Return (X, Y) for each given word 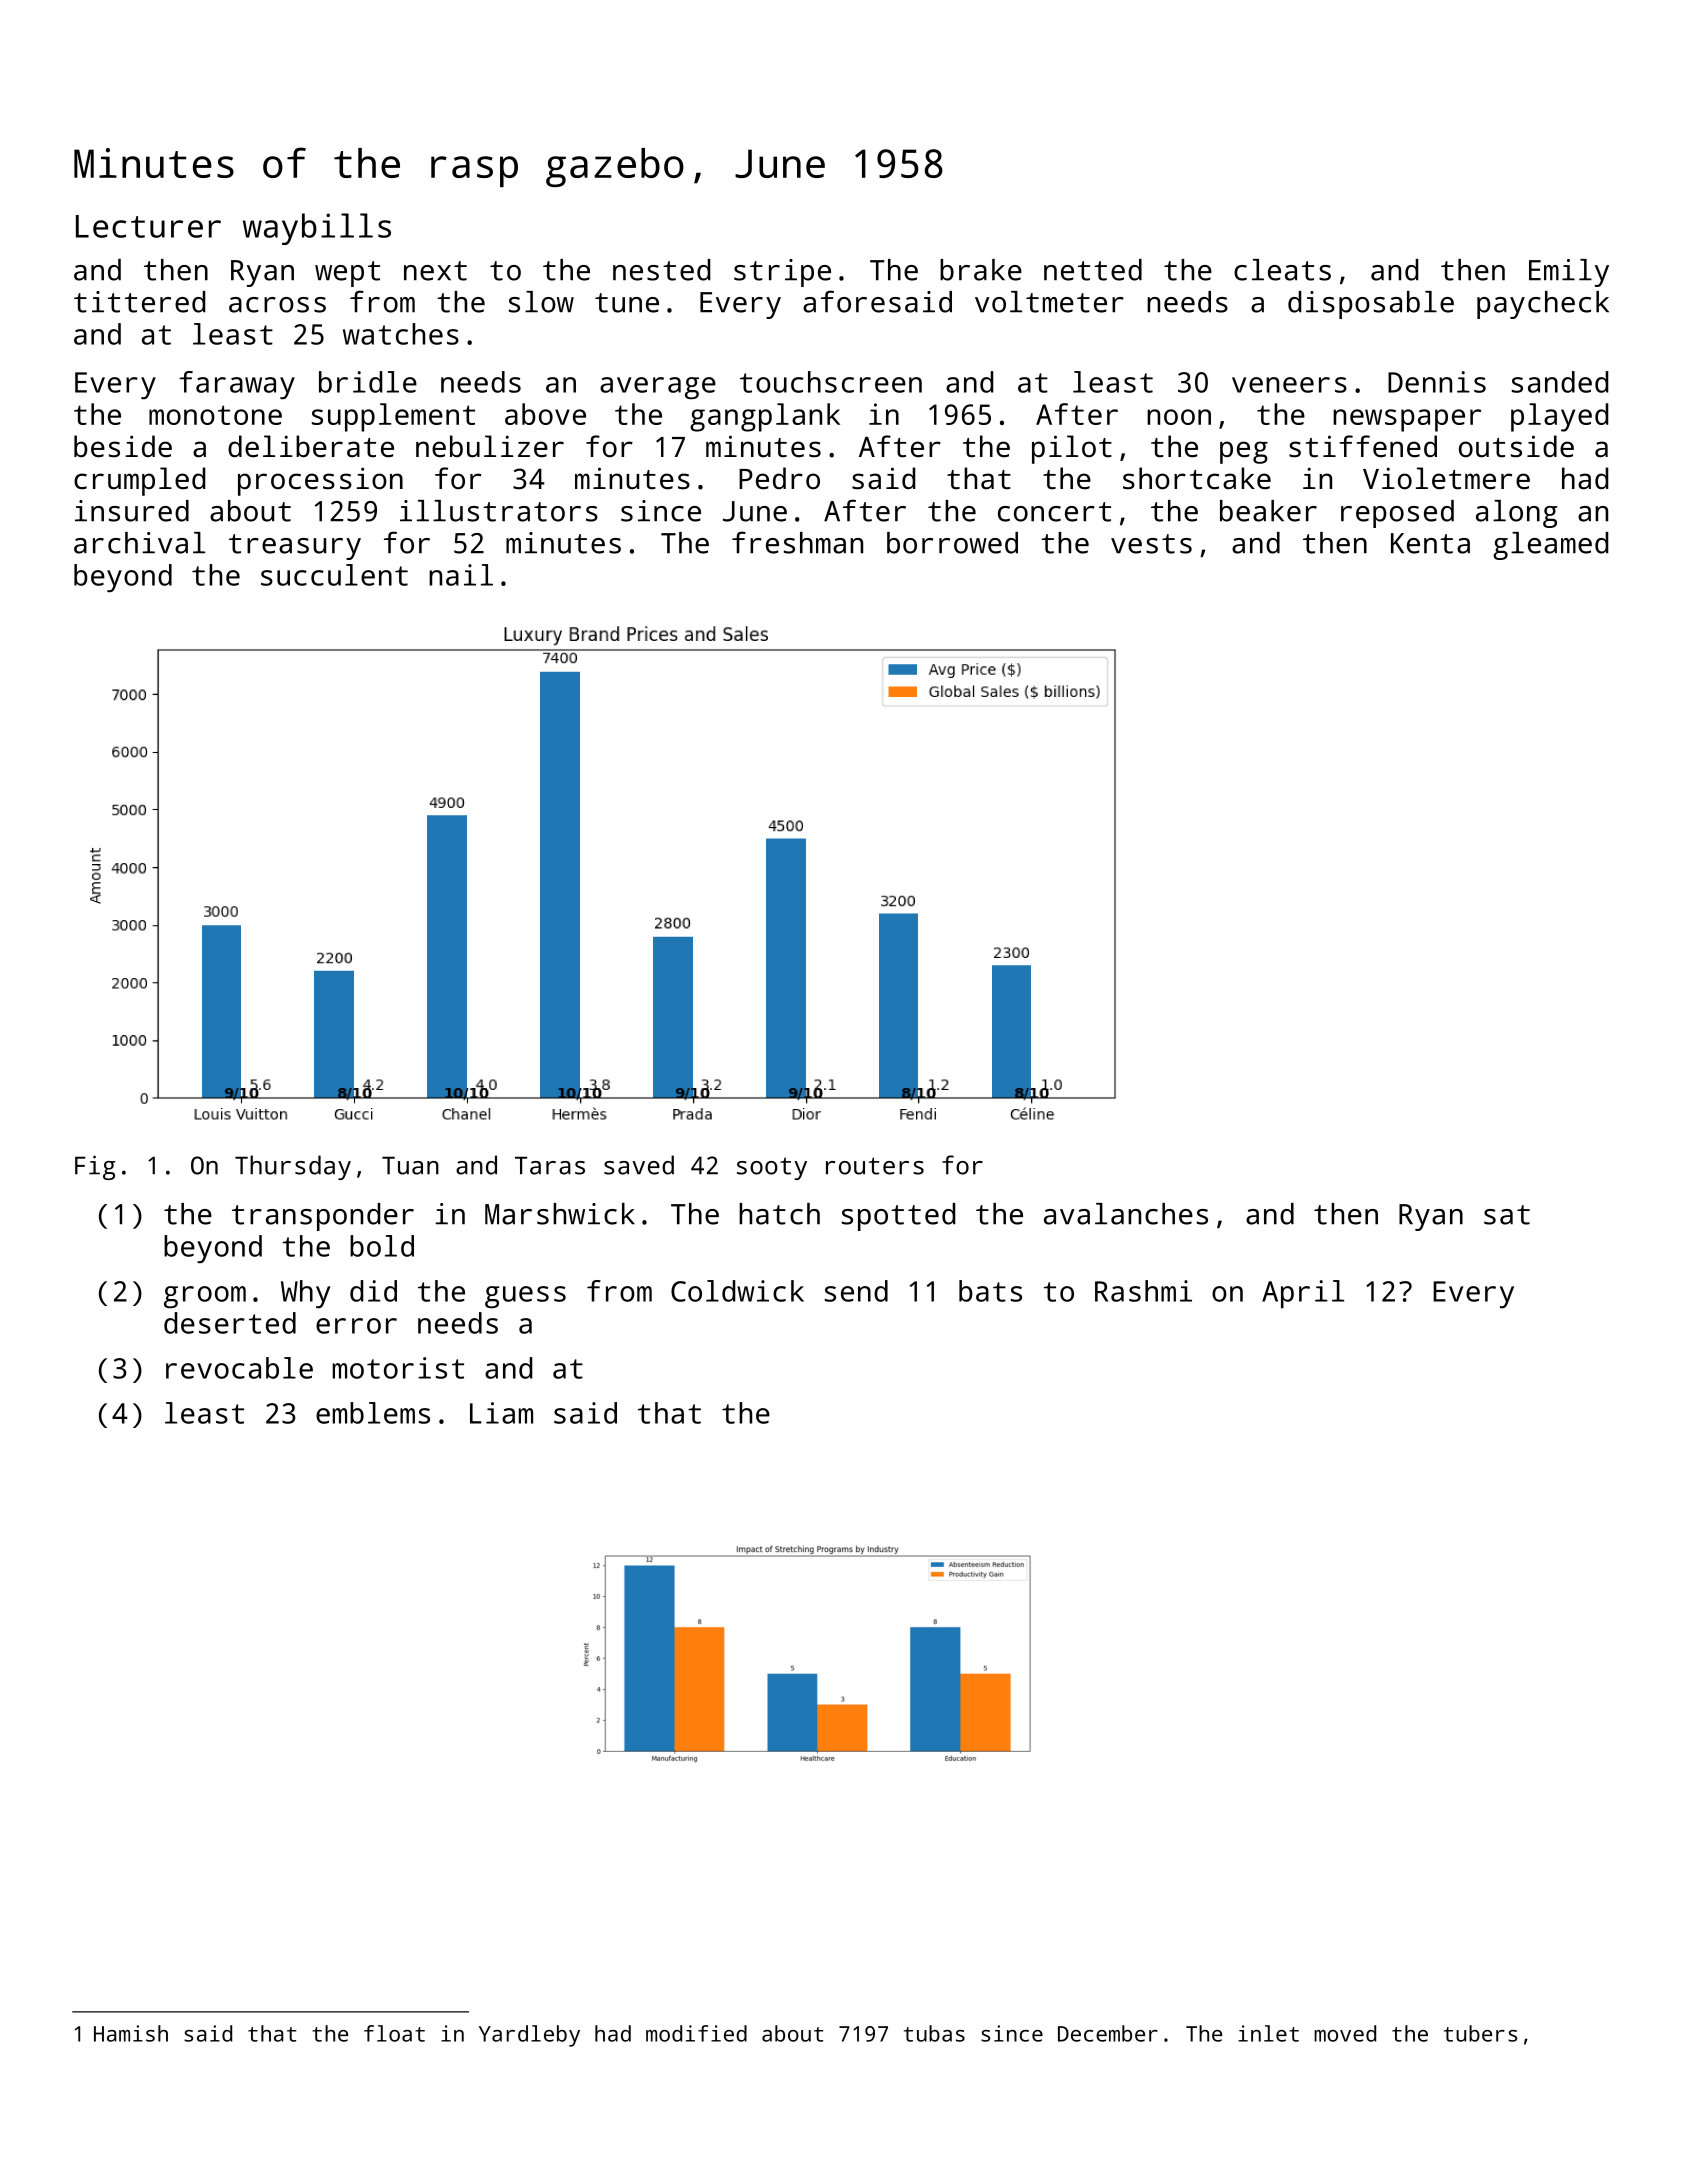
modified (696, 2033)
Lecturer (148, 226)
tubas (934, 2033)
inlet (1268, 2033)
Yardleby (529, 2036)
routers (875, 1166)
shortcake (1197, 478)
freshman (797, 542)
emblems (373, 1413)
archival (139, 543)
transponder (323, 1217)
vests (1151, 544)
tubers (1480, 2033)
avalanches (1126, 1214)
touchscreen (831, 382)
